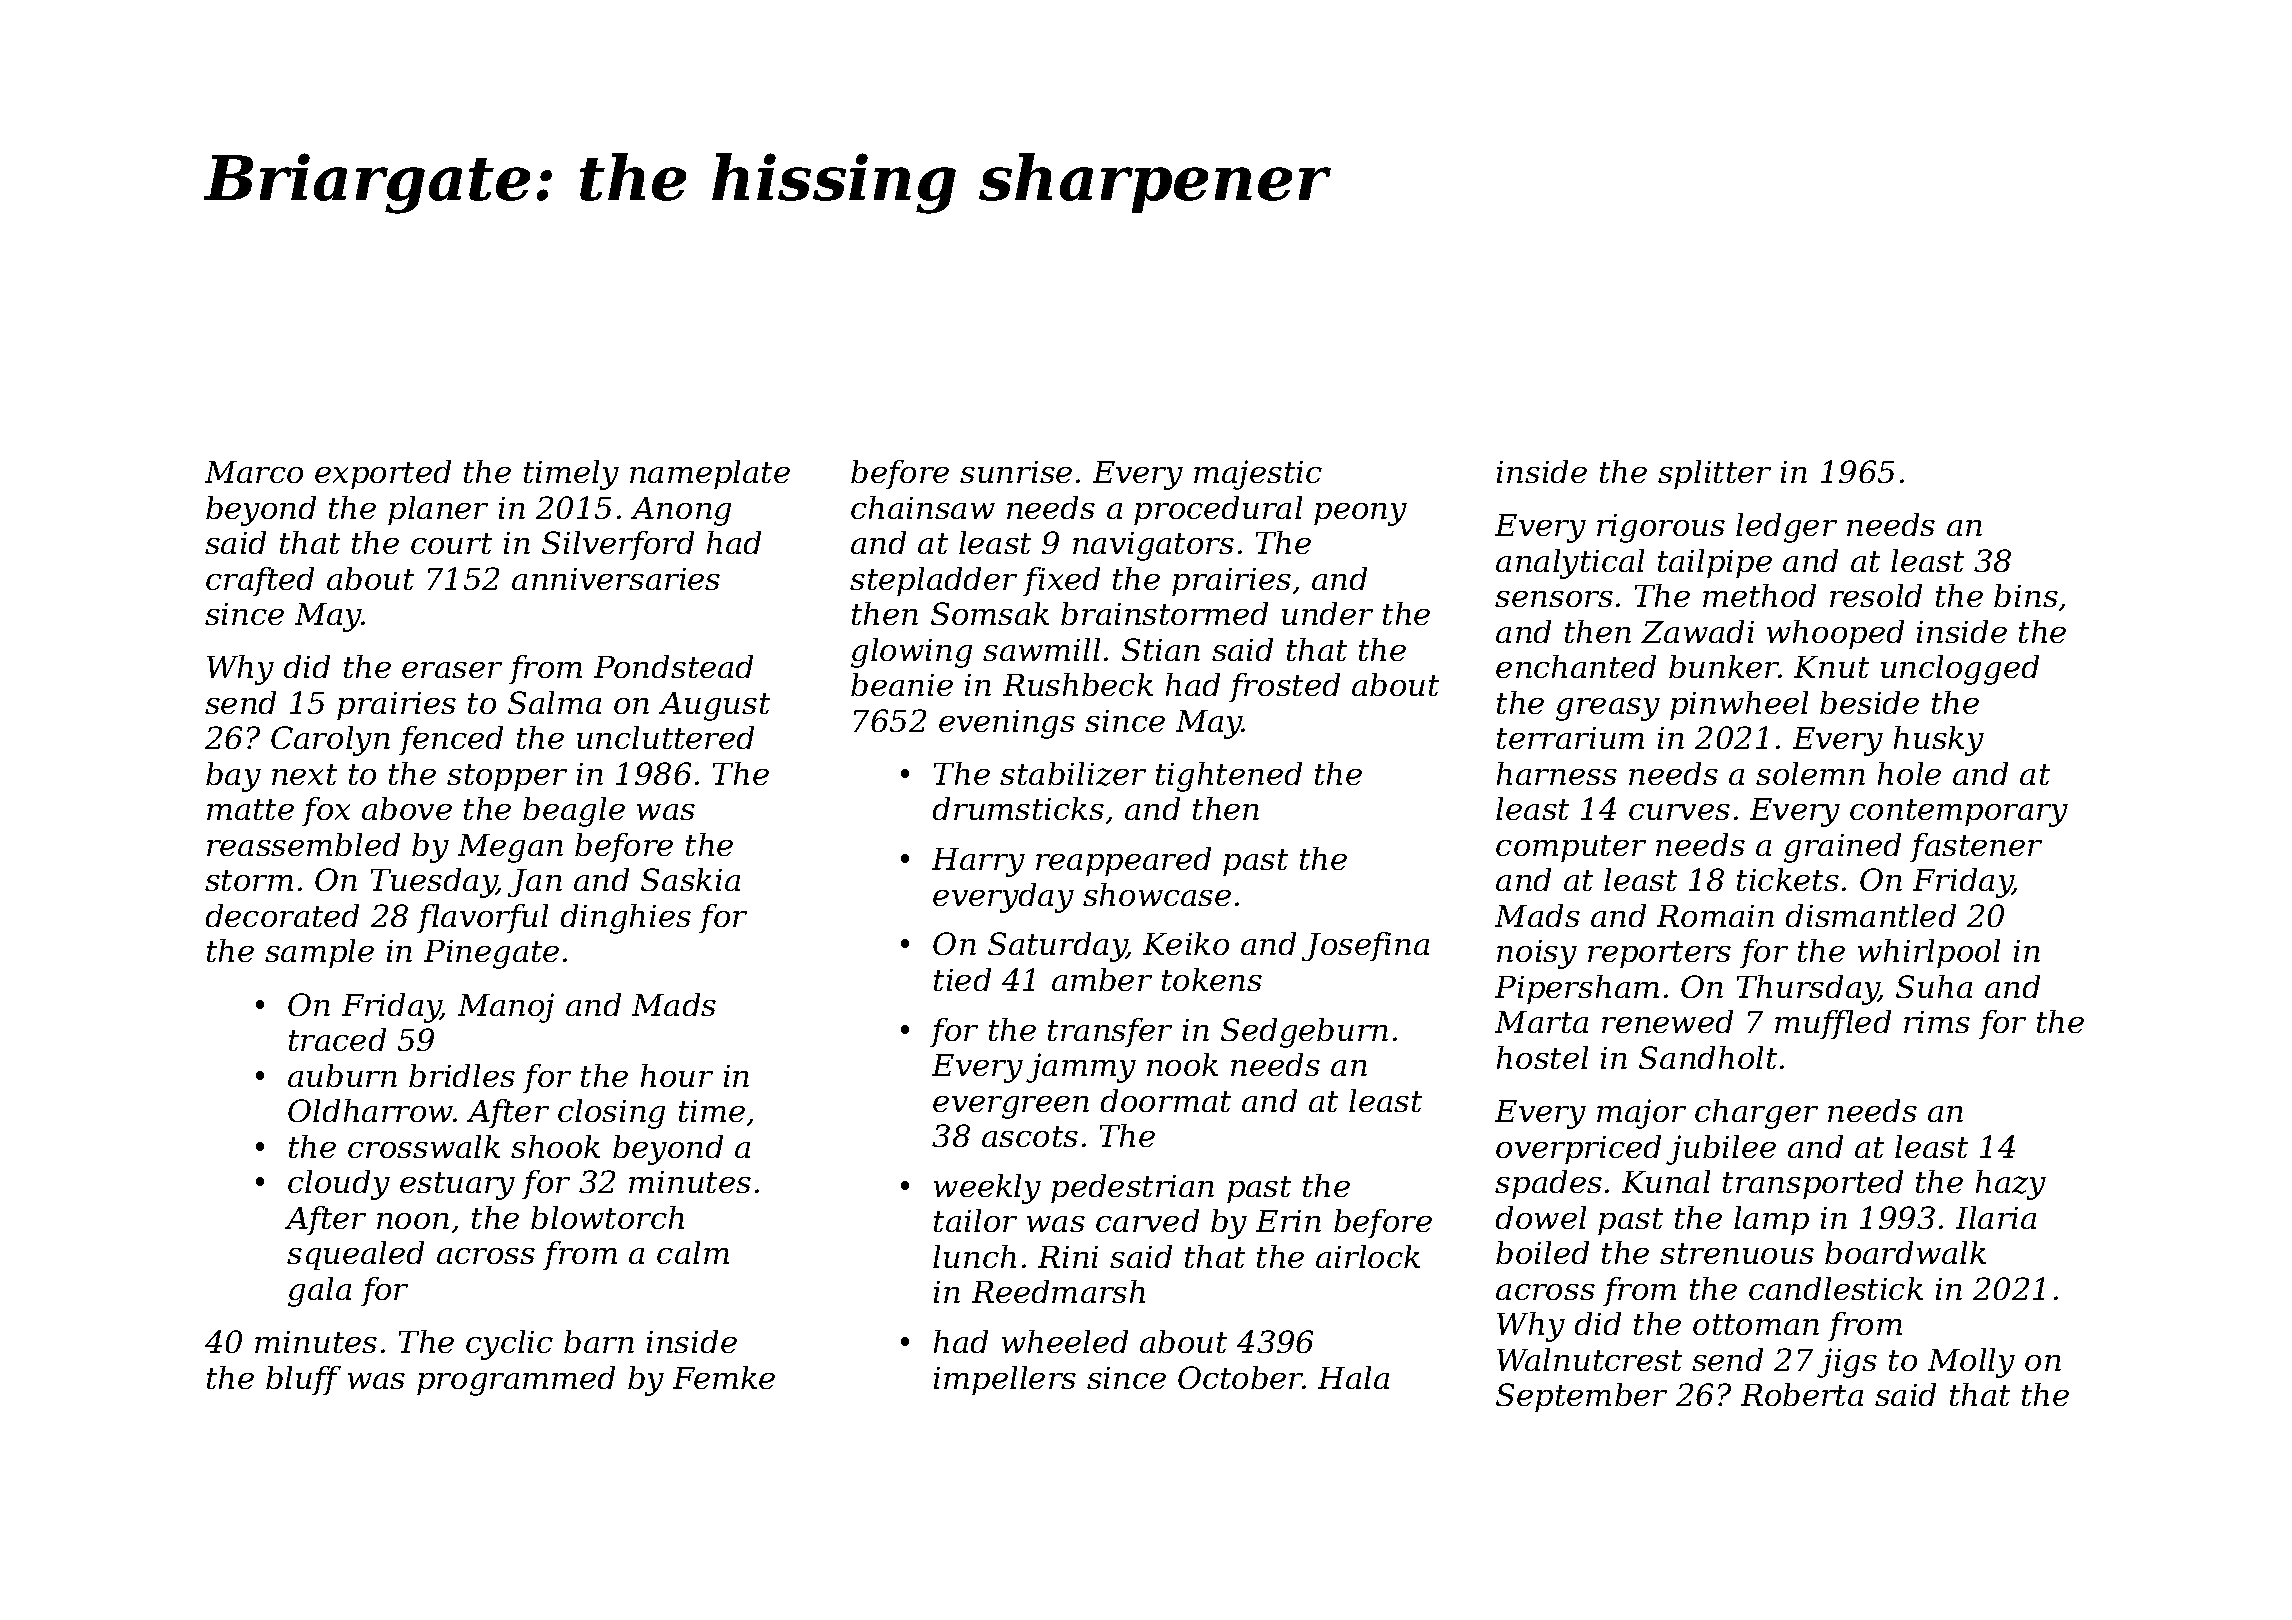 Image resolution: width=2292 pixels, height=1620 pixels. What do you see at coordinates (319, 1292) in the screenshot?
I see `gala` at bounding box center [319, 1292].
